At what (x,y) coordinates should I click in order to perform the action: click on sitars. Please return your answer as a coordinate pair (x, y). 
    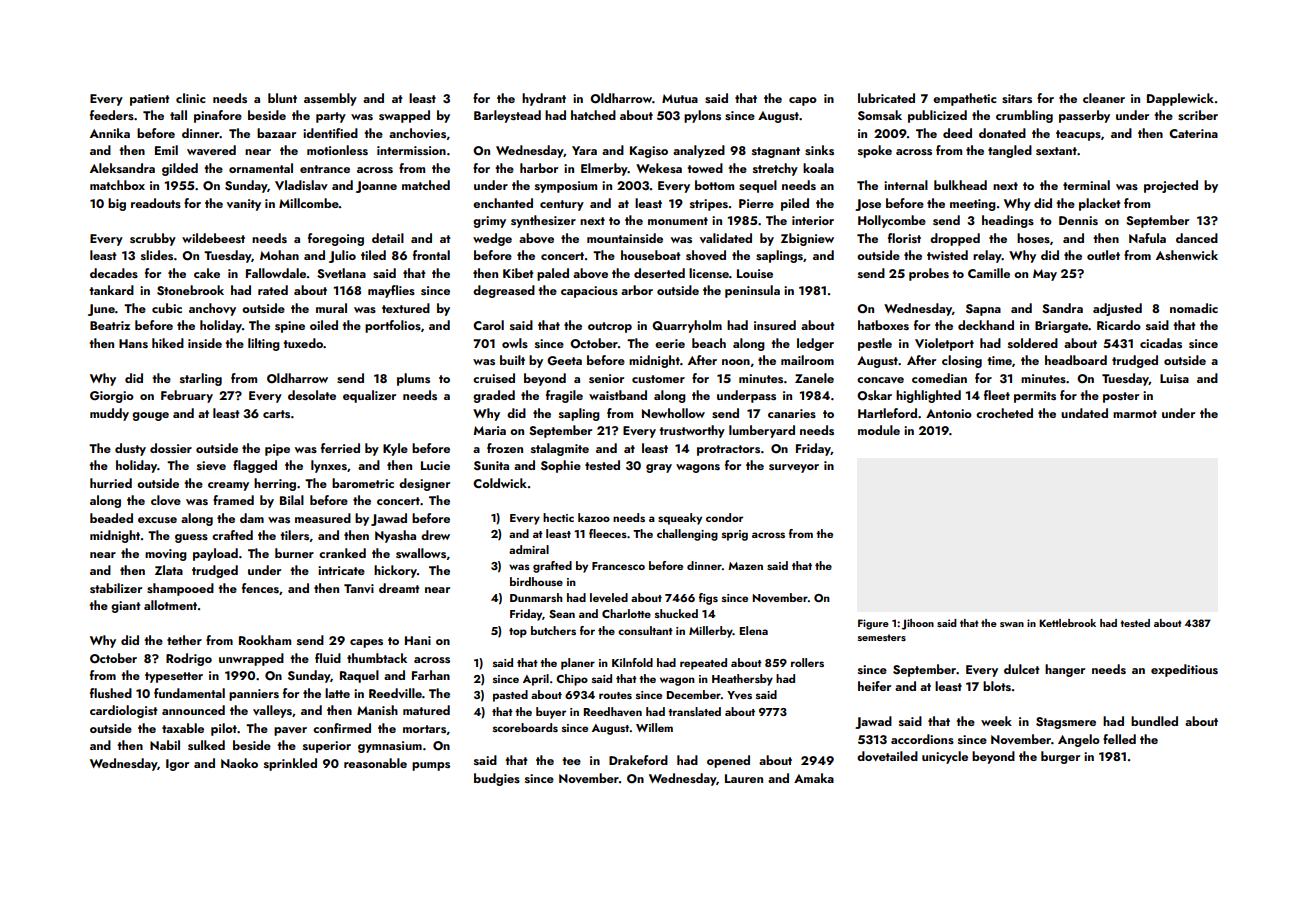
    Looking at the image, I should click on (1017, 98).
